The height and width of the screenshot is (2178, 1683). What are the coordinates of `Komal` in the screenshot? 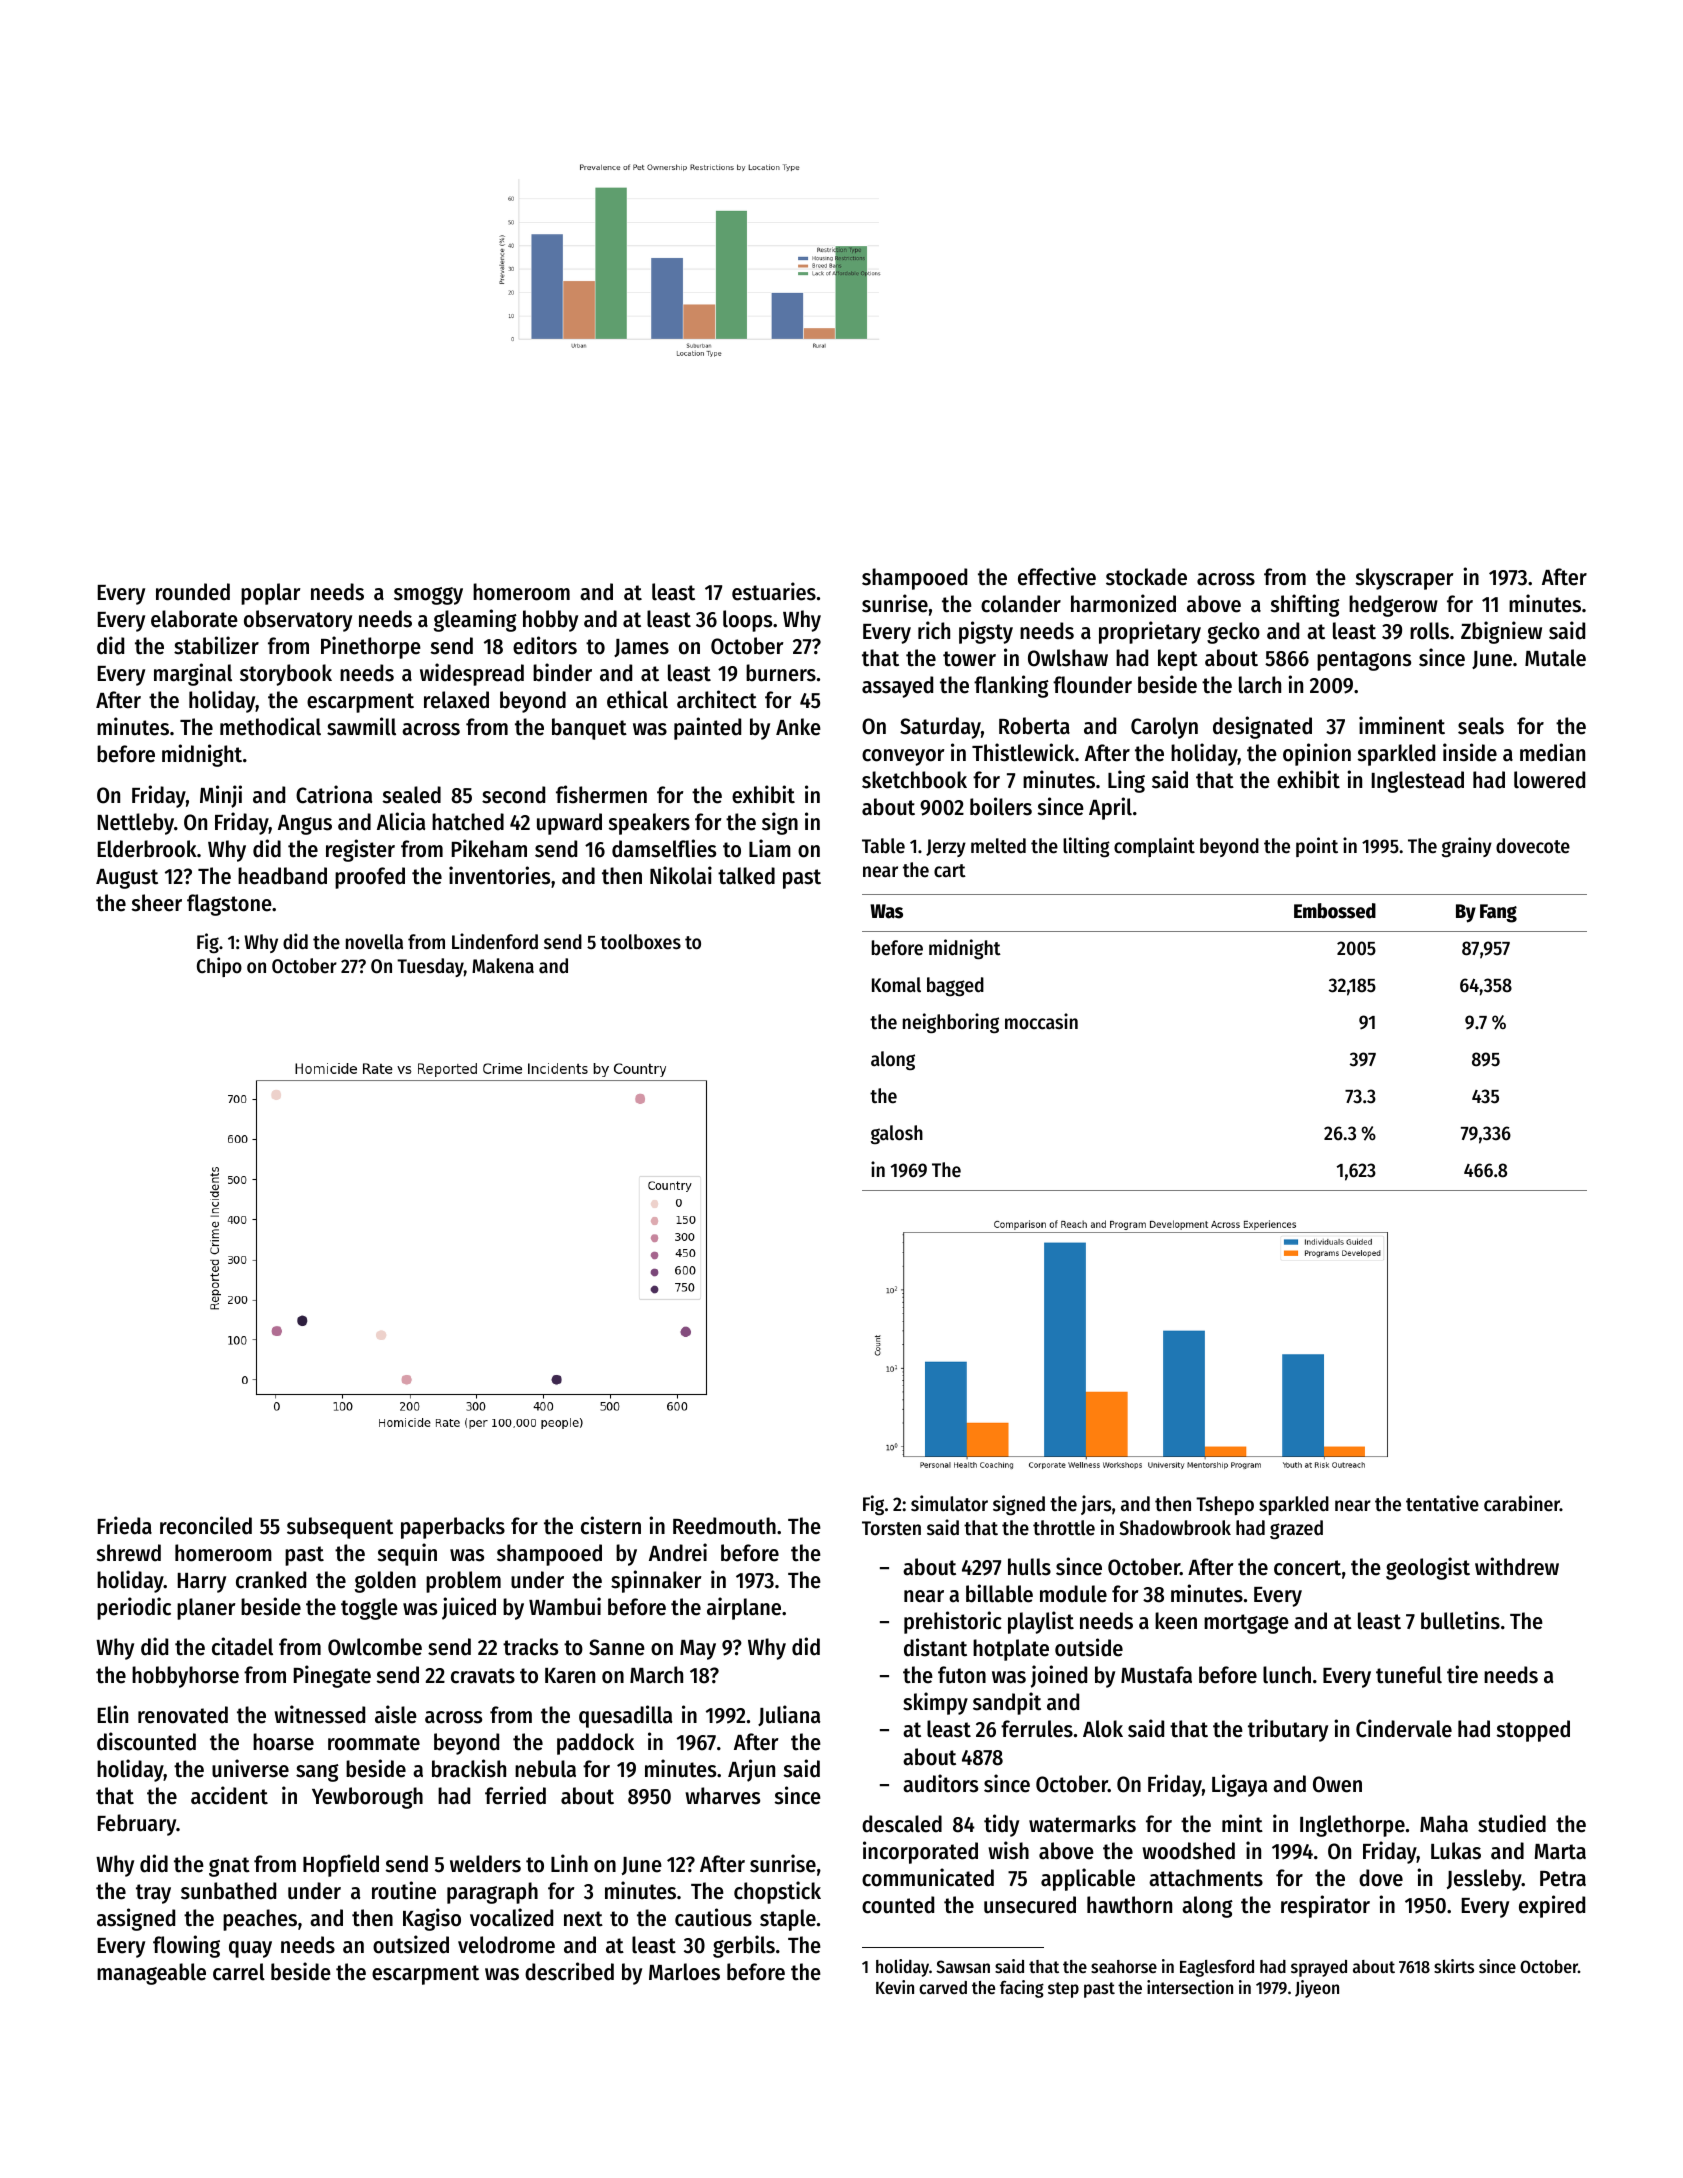 It's located at (896, 985).
